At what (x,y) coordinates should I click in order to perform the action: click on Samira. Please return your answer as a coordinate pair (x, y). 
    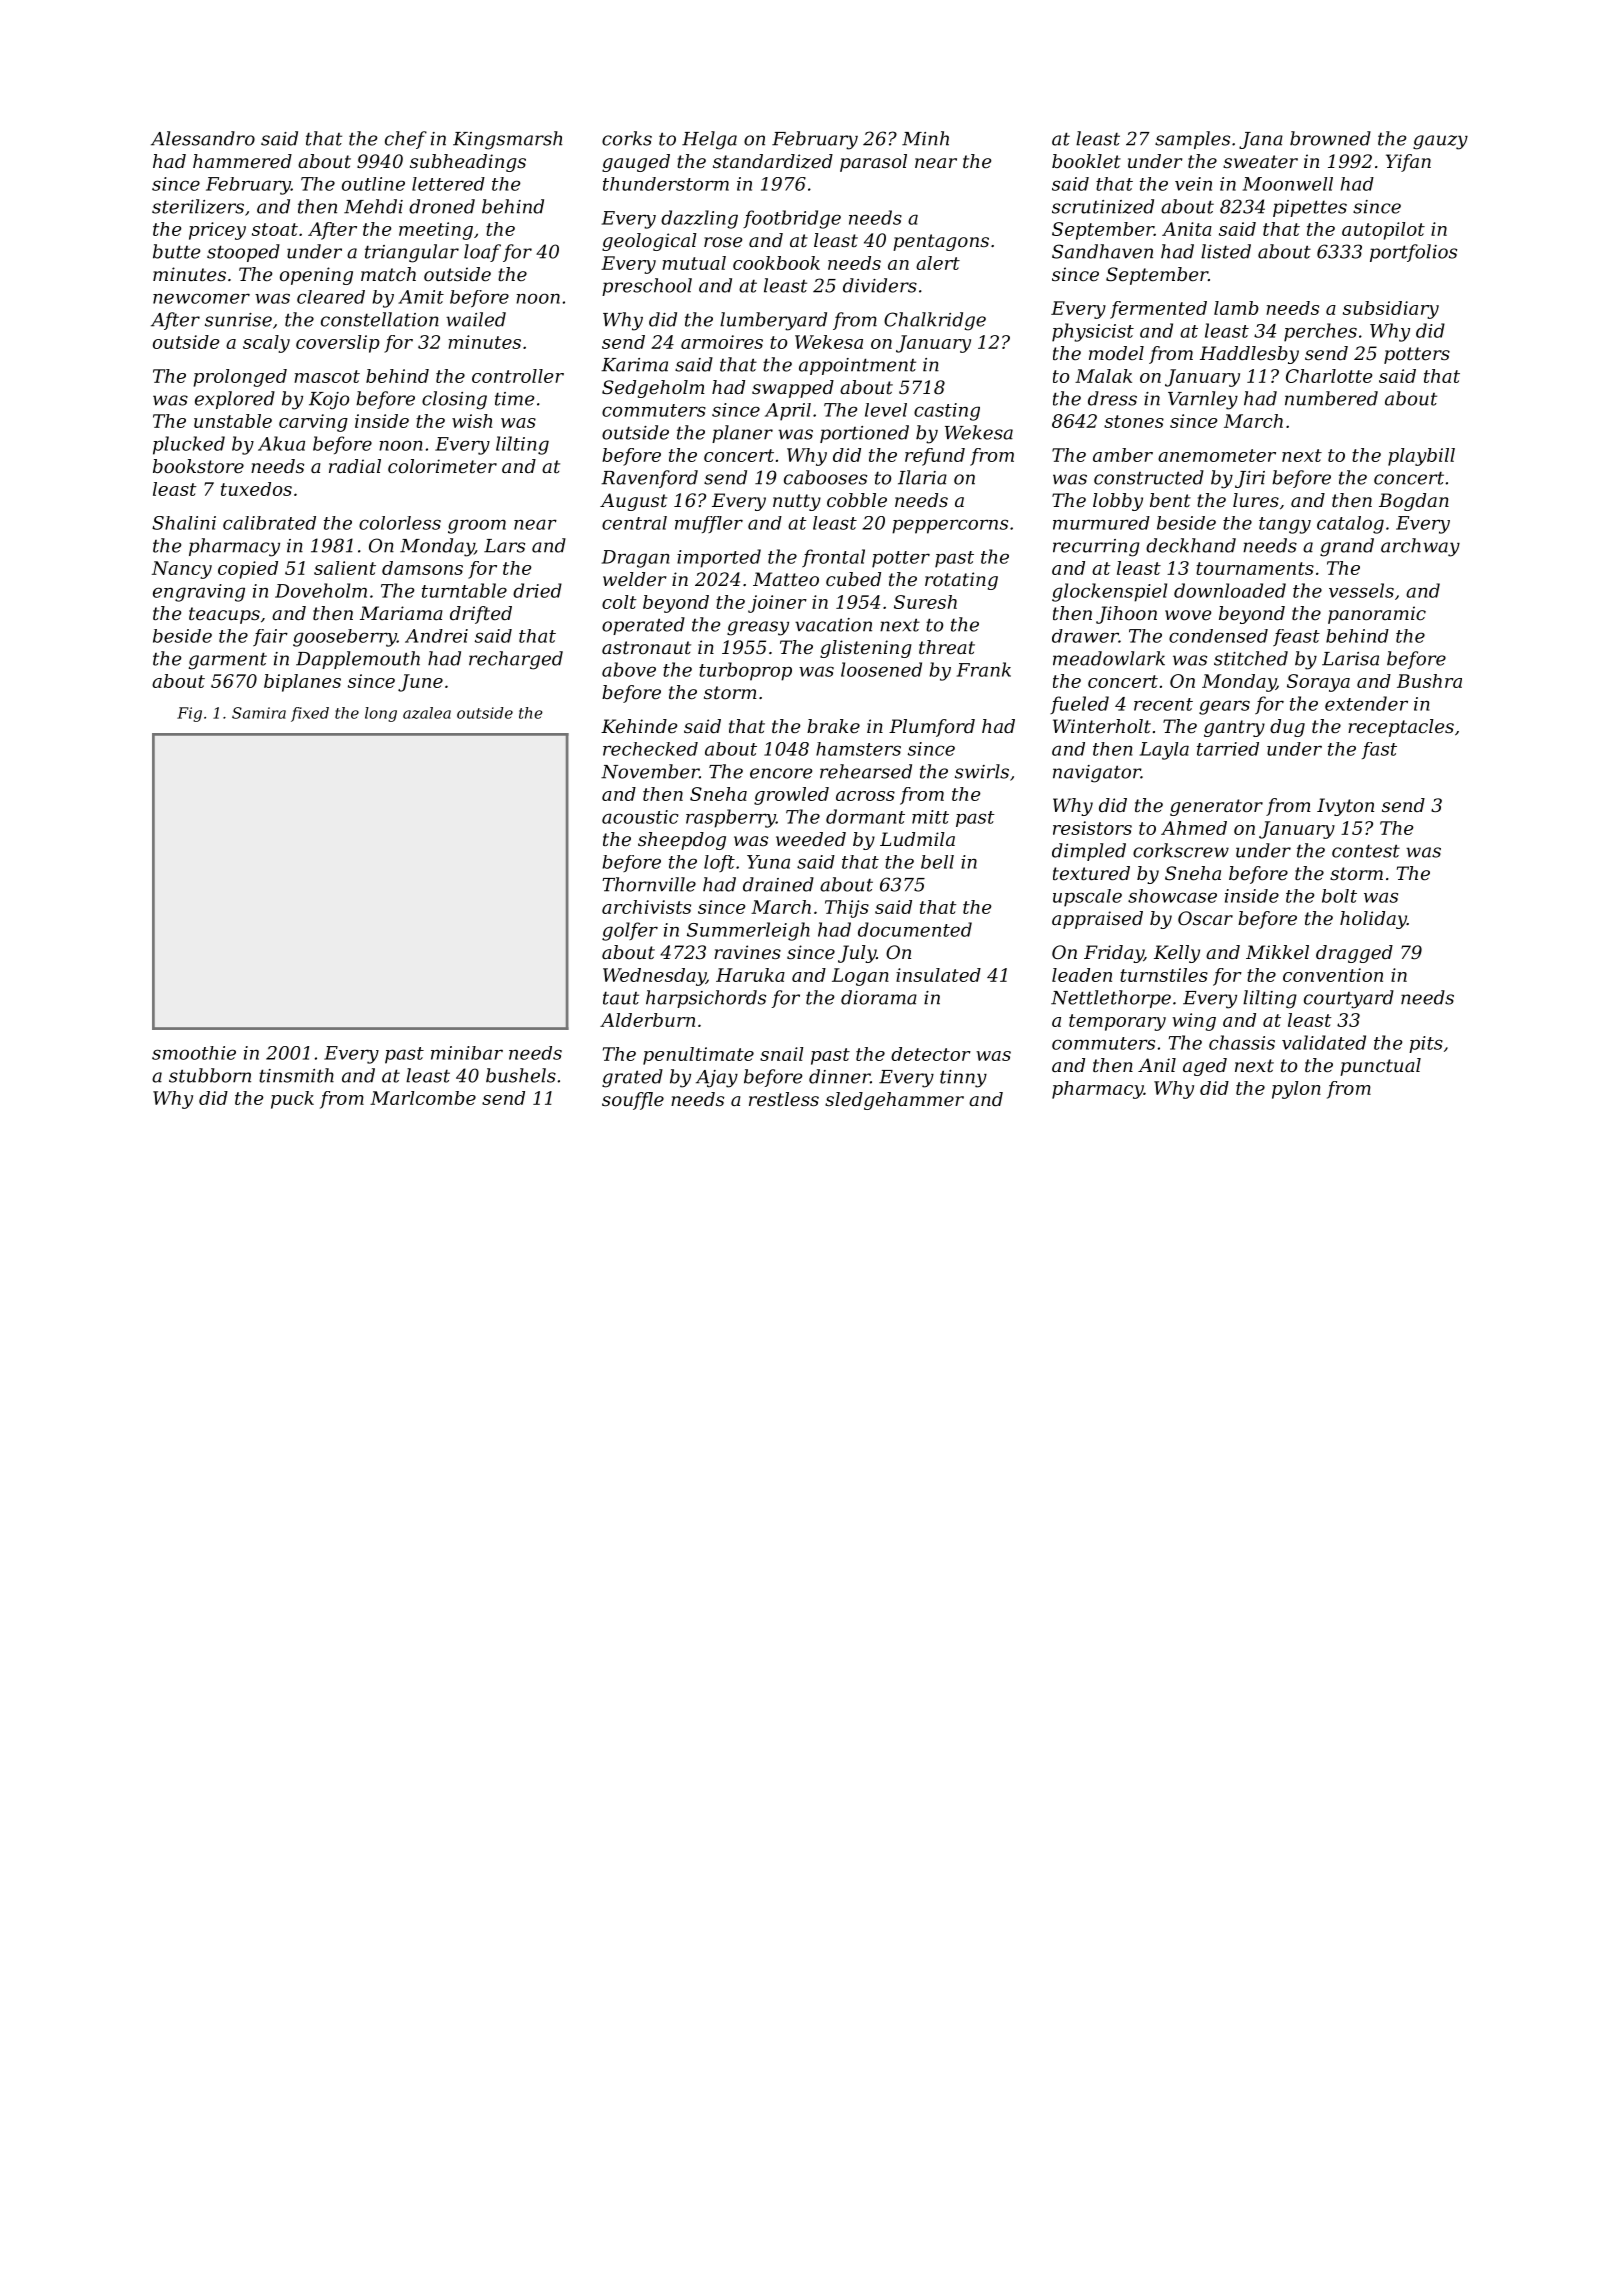
    Looking at the image, I should click on (259, 713).
